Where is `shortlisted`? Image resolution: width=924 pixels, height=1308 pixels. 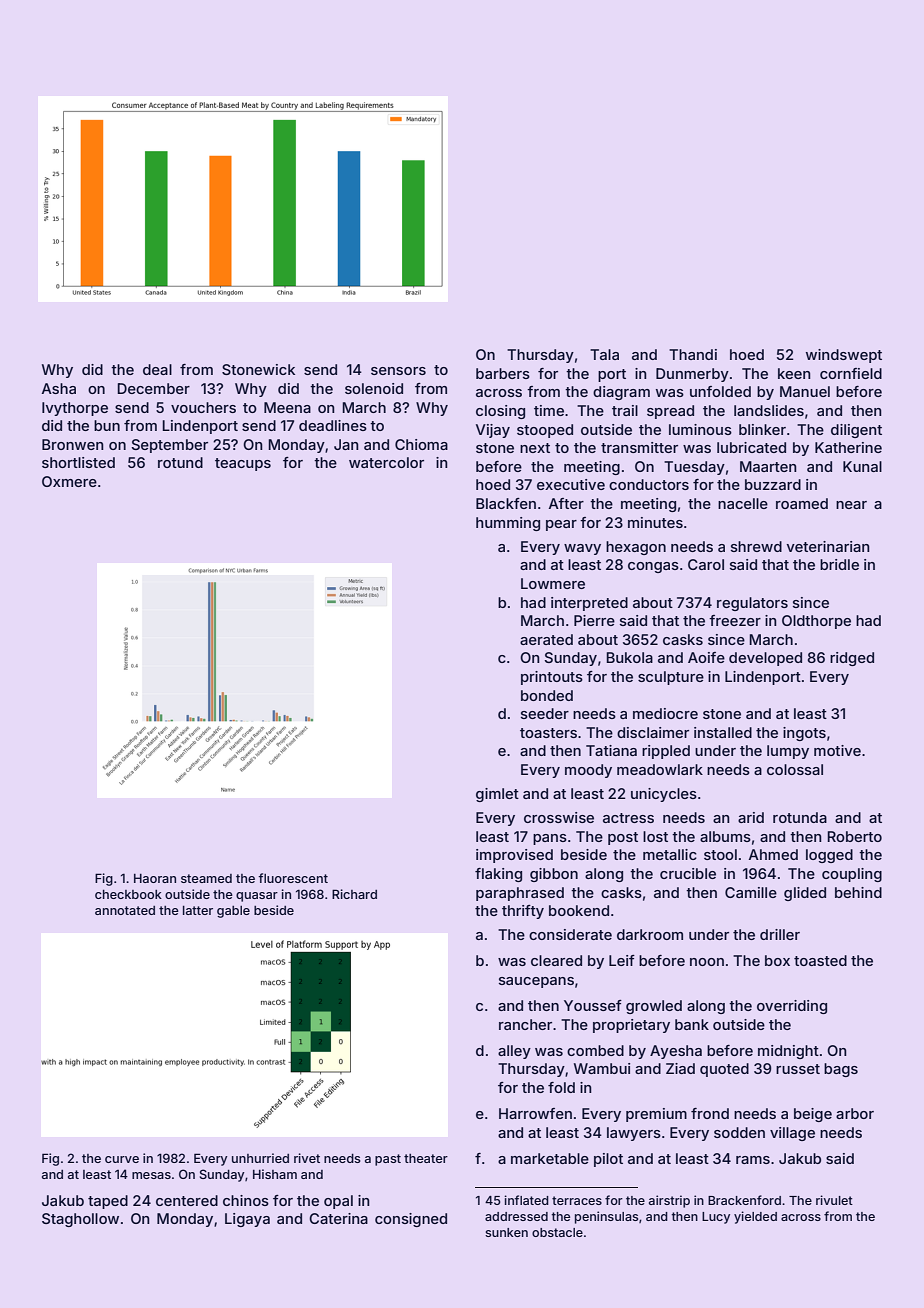
shortlisted is located at coordinates (78, 462).
